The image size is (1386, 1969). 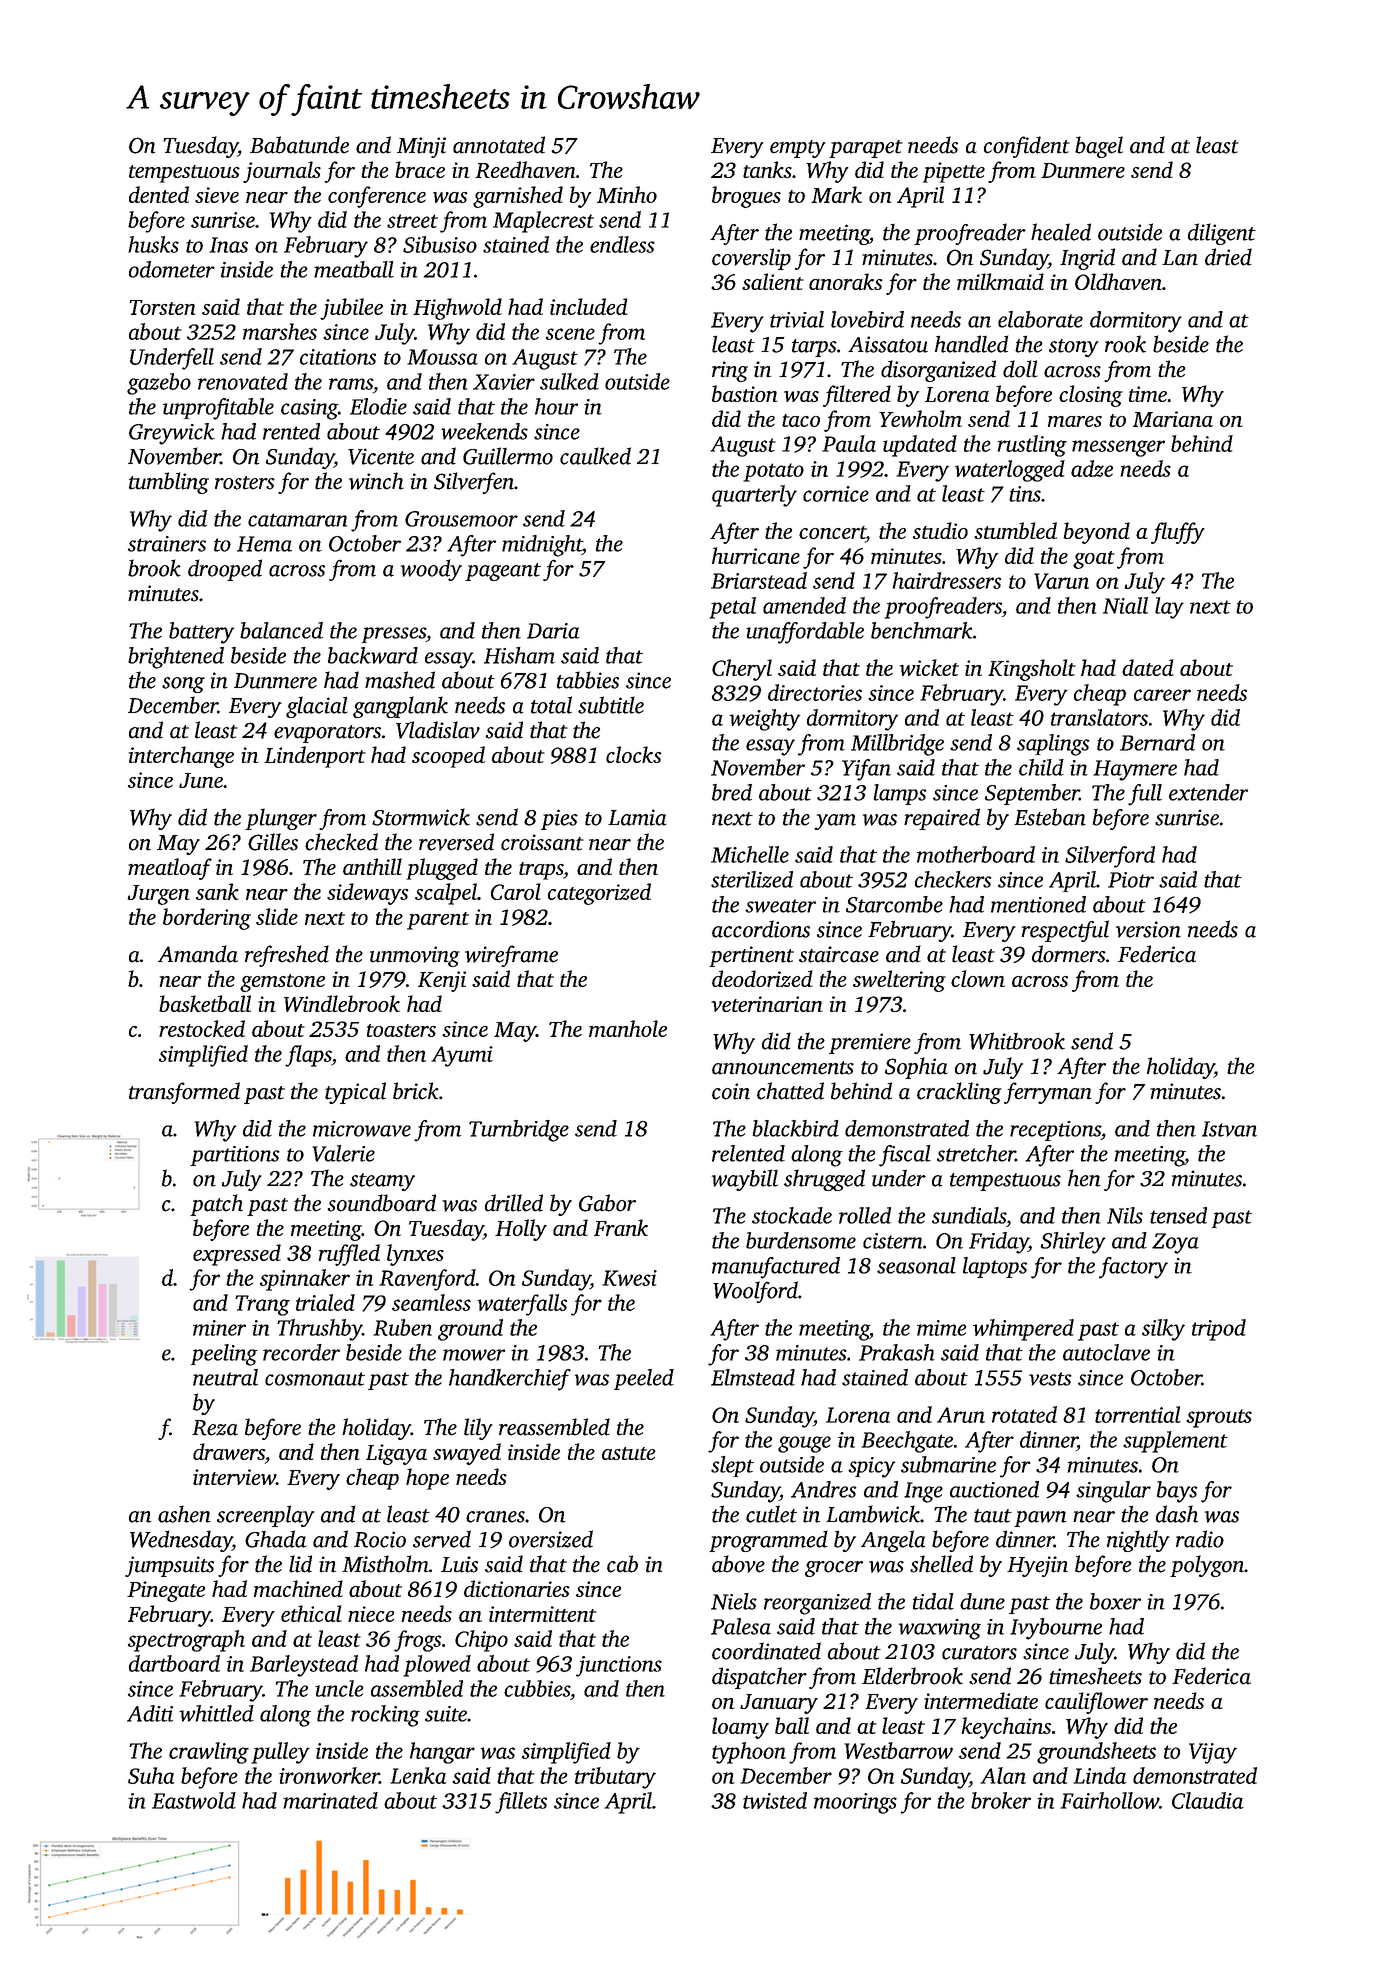 I want to click on Linda, so click(x=1100, y=1775).
